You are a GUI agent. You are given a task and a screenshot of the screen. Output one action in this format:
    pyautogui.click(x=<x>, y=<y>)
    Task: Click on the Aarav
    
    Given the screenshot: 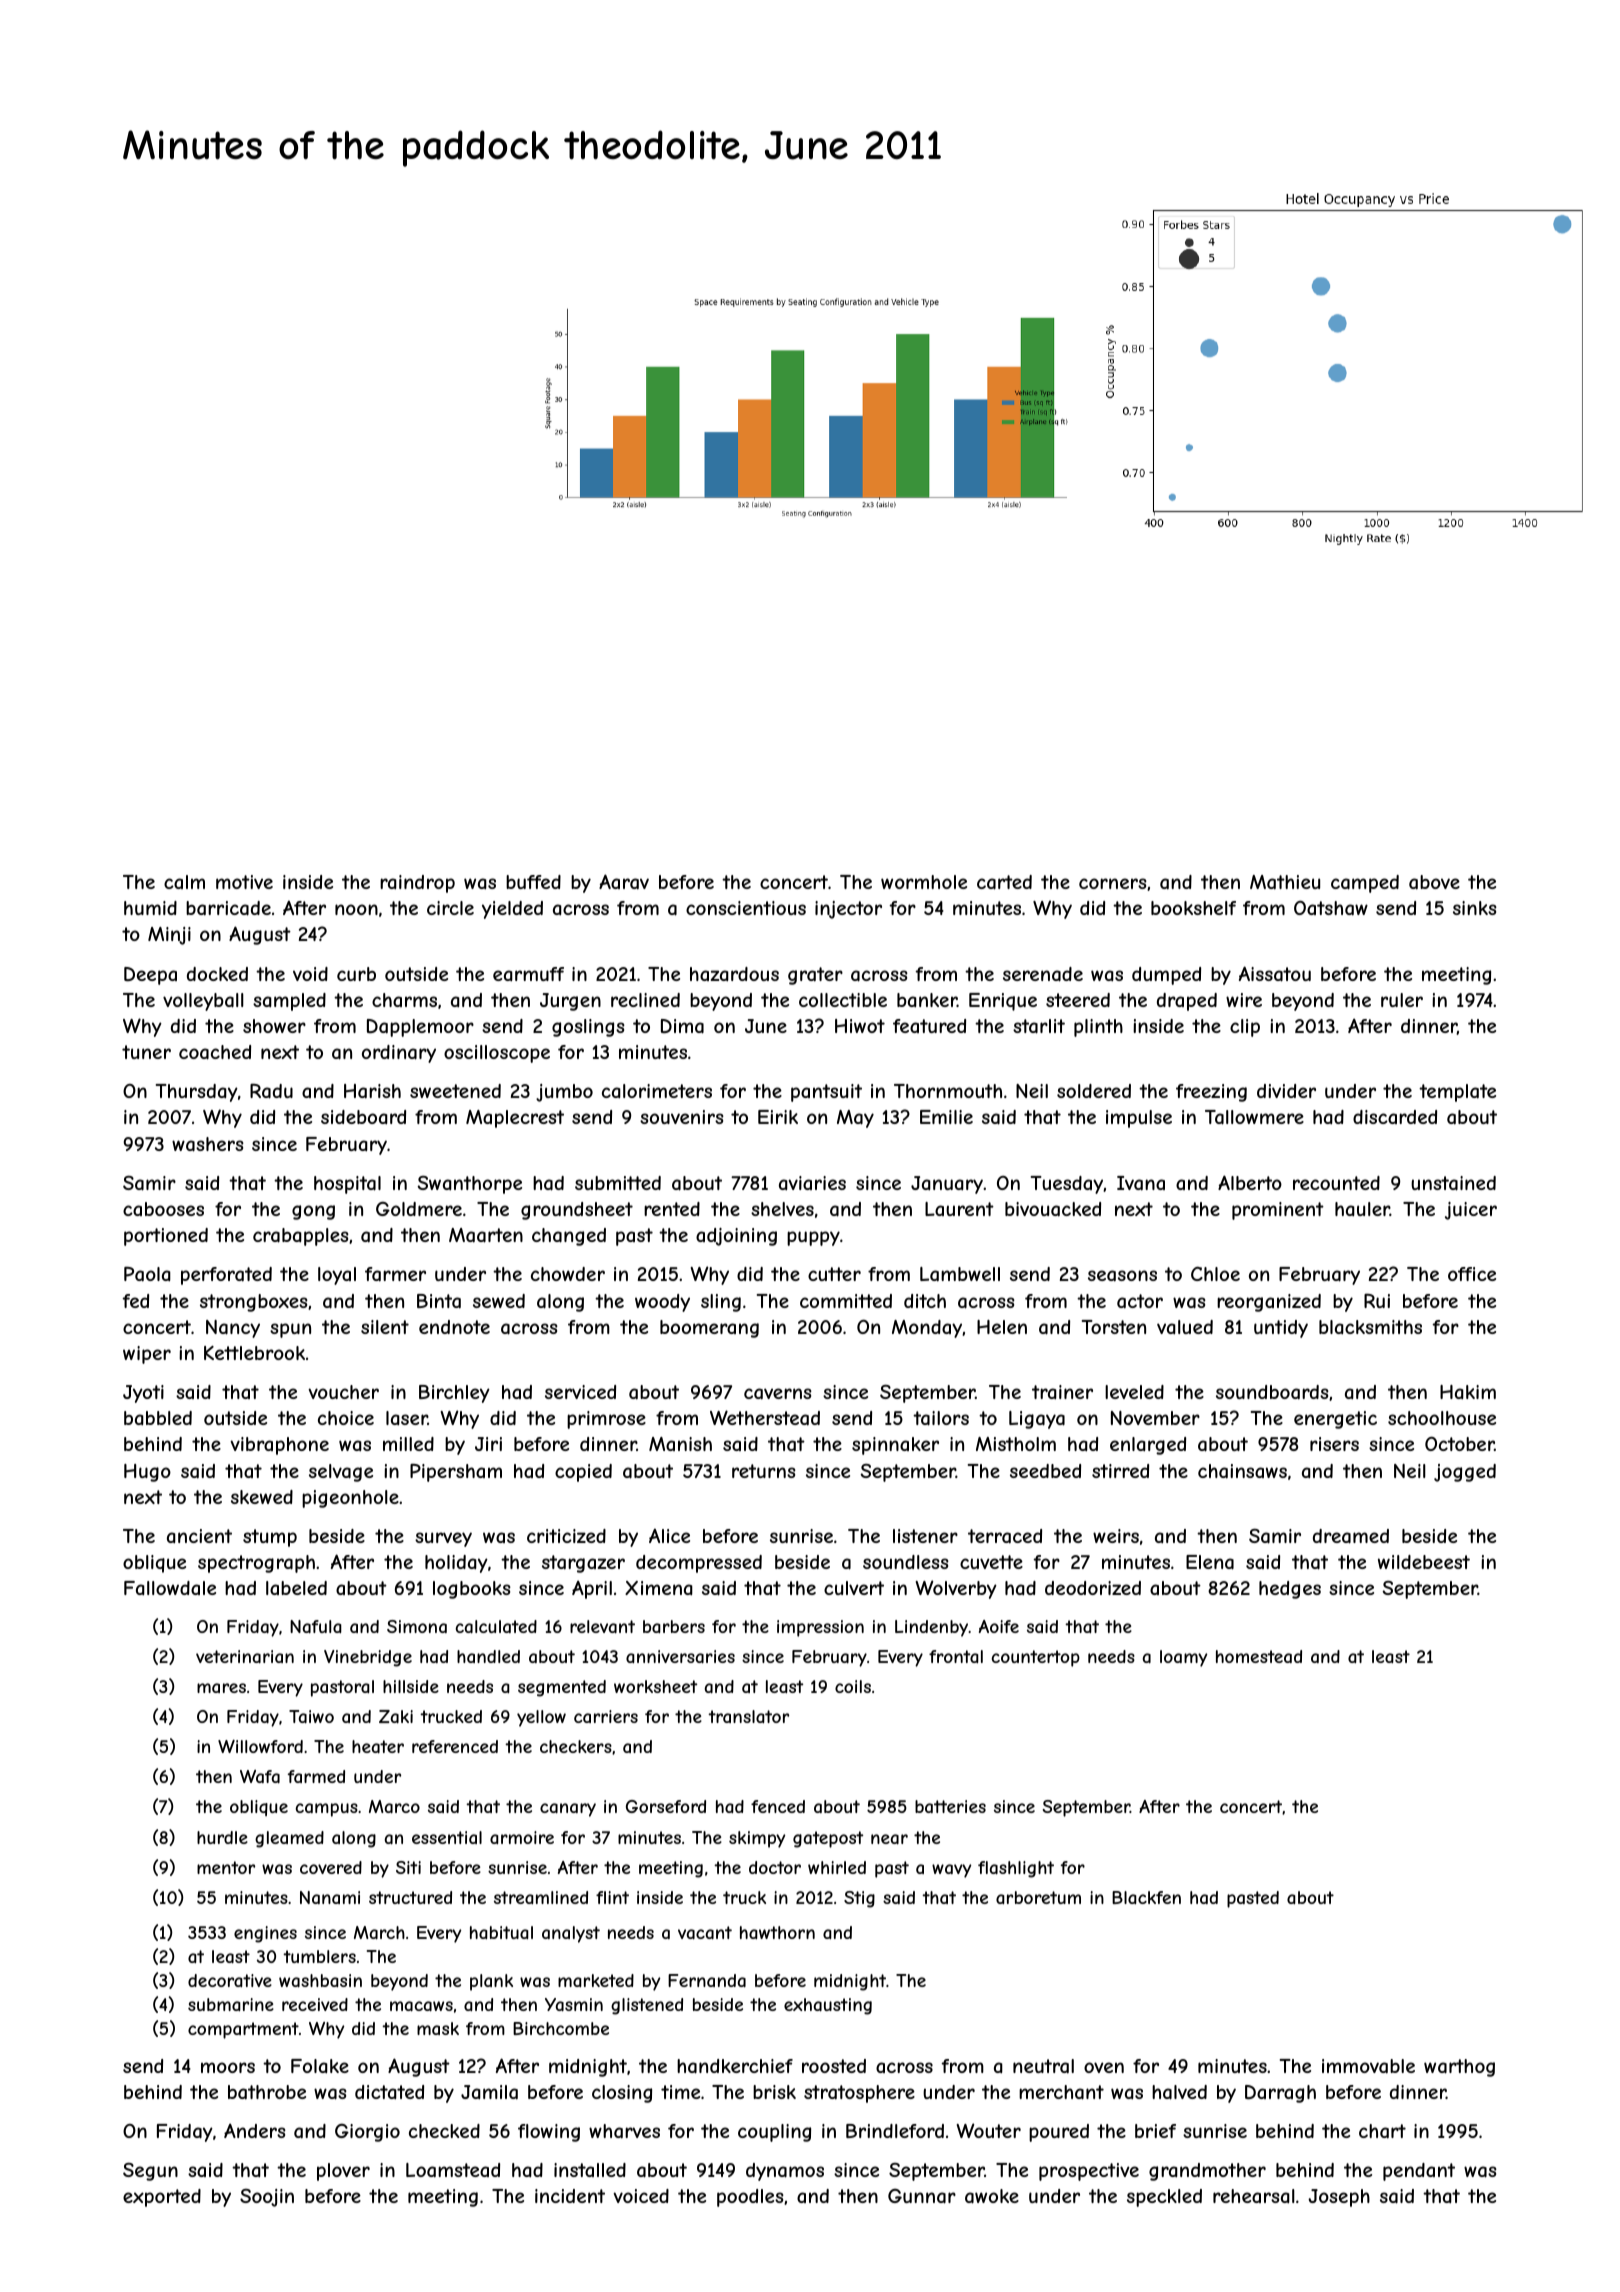 What is the action you would take?
    pyautogui.click(x=624, y=881)
